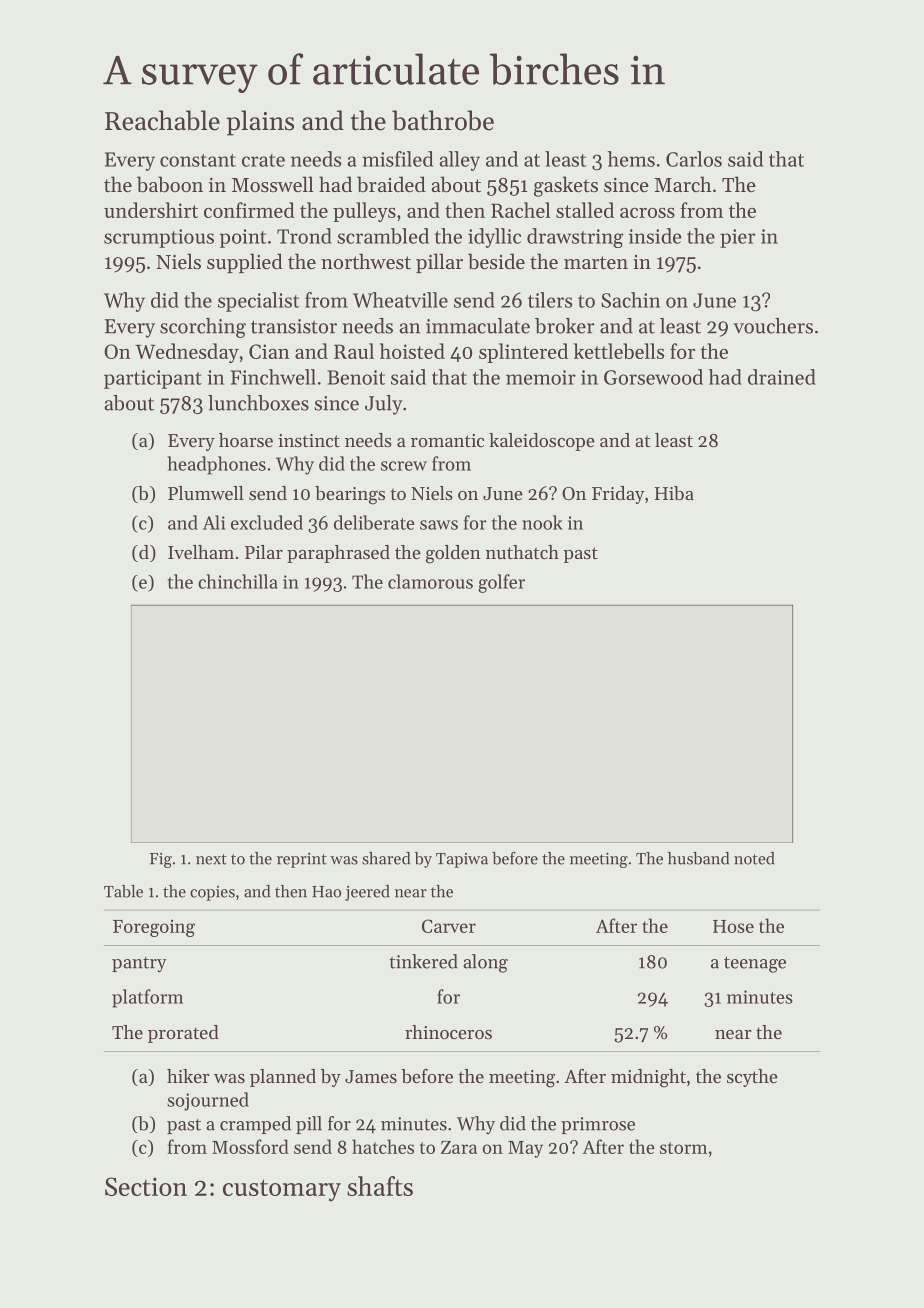  I want to click on participant, so click(153, 379).
